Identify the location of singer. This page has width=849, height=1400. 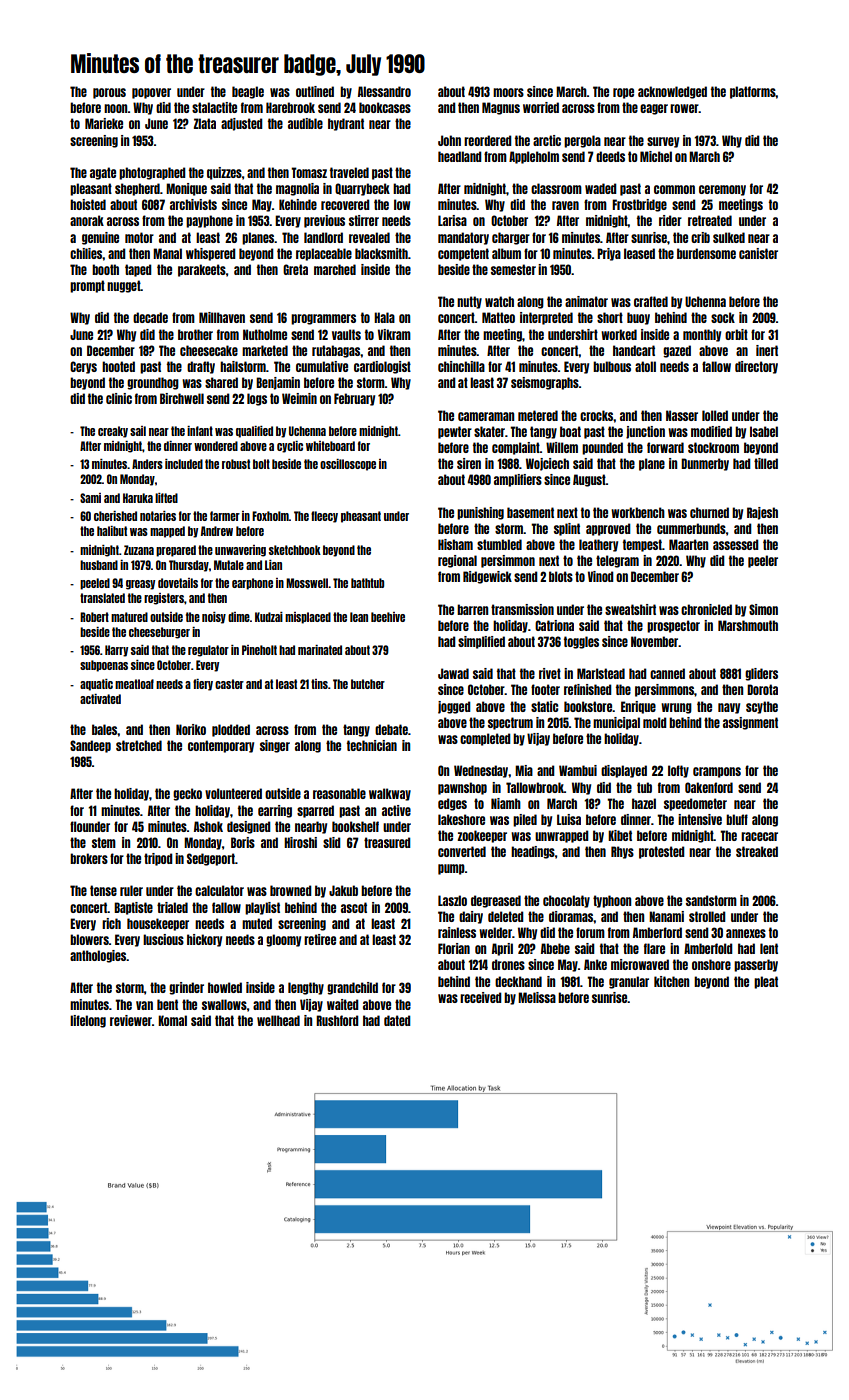
(275, 746).
